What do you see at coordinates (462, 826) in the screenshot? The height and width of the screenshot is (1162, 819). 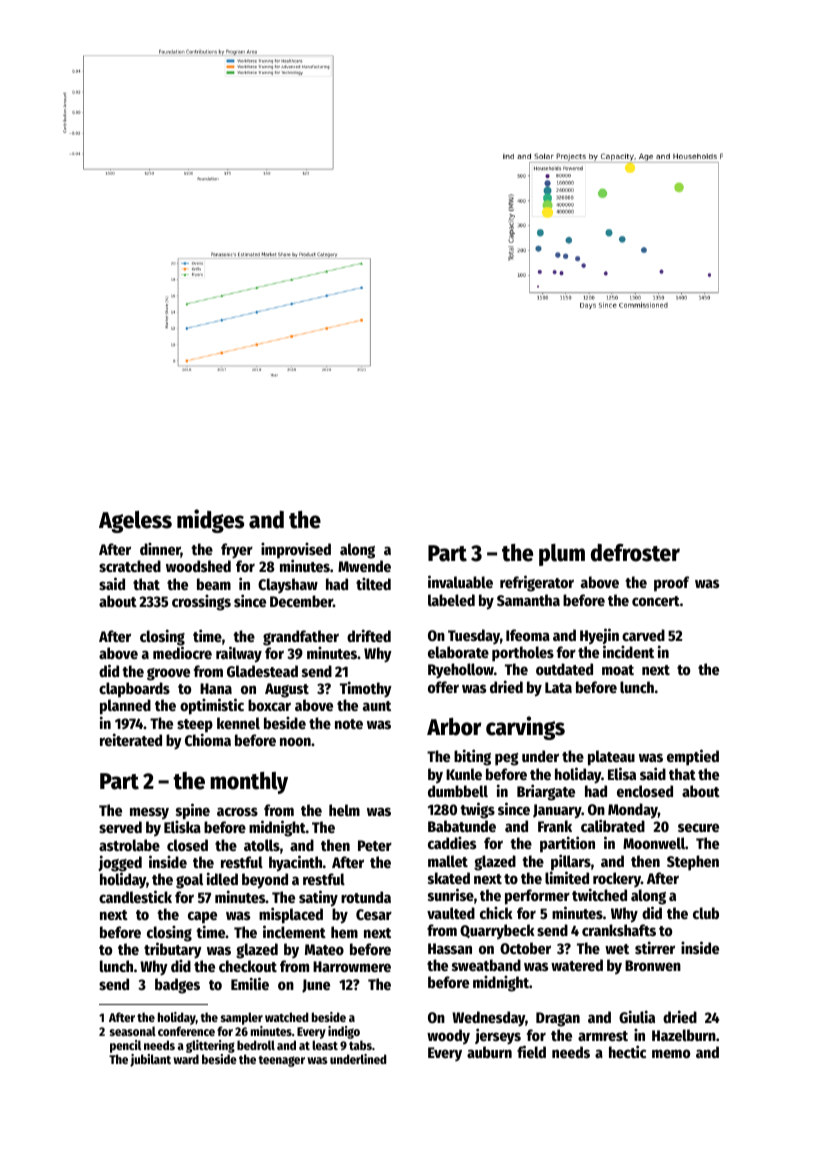 I see `Babatunde` at bounding box center [462, 826].
